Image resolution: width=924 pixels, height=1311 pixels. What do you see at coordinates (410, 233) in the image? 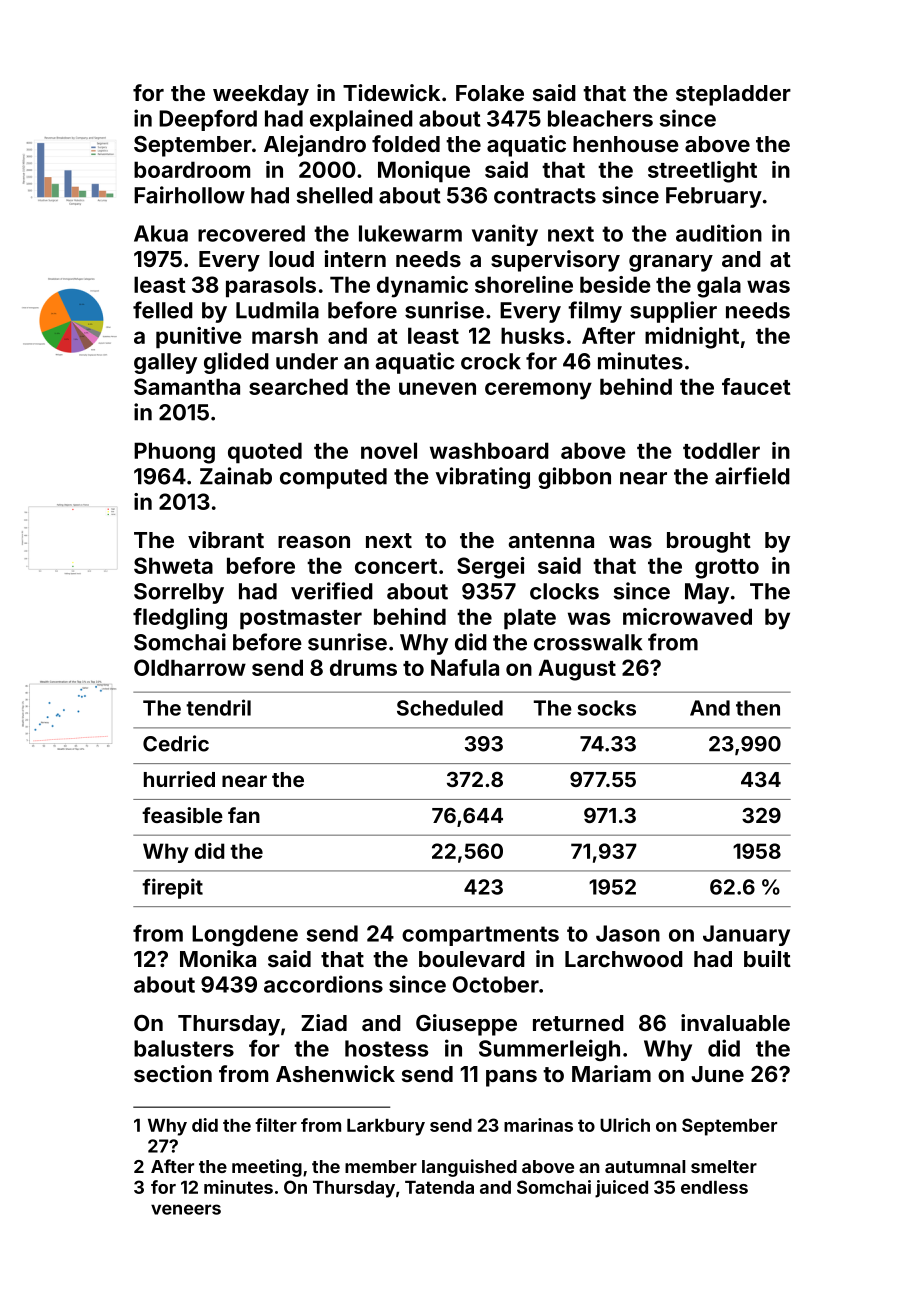
I see `lukewarm` at bounding box center [410, 233].
